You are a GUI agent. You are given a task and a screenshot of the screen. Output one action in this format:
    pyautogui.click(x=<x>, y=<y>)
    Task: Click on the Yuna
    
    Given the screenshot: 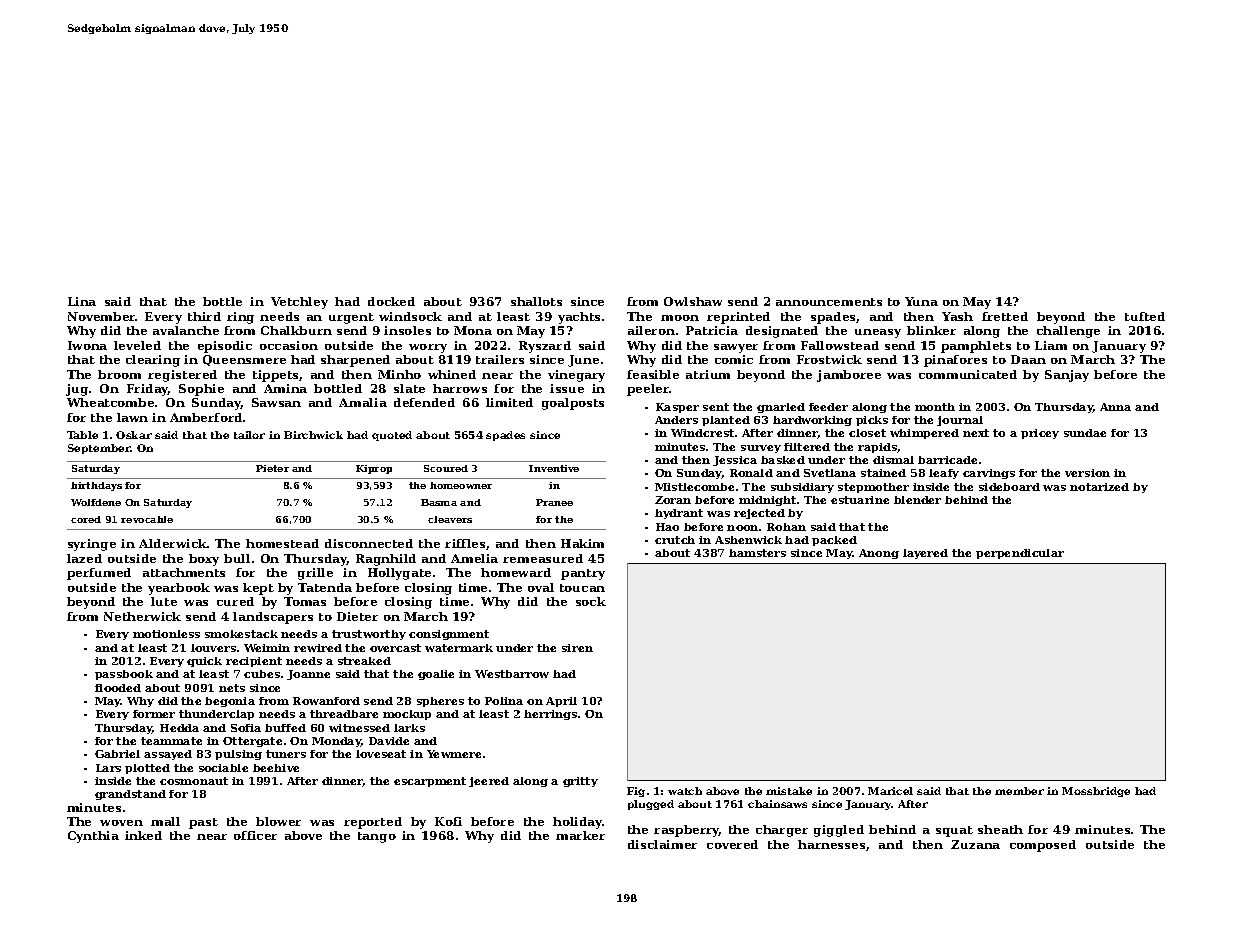 What is the action you would take?
    pyautogui.click(x=921, y=301)
